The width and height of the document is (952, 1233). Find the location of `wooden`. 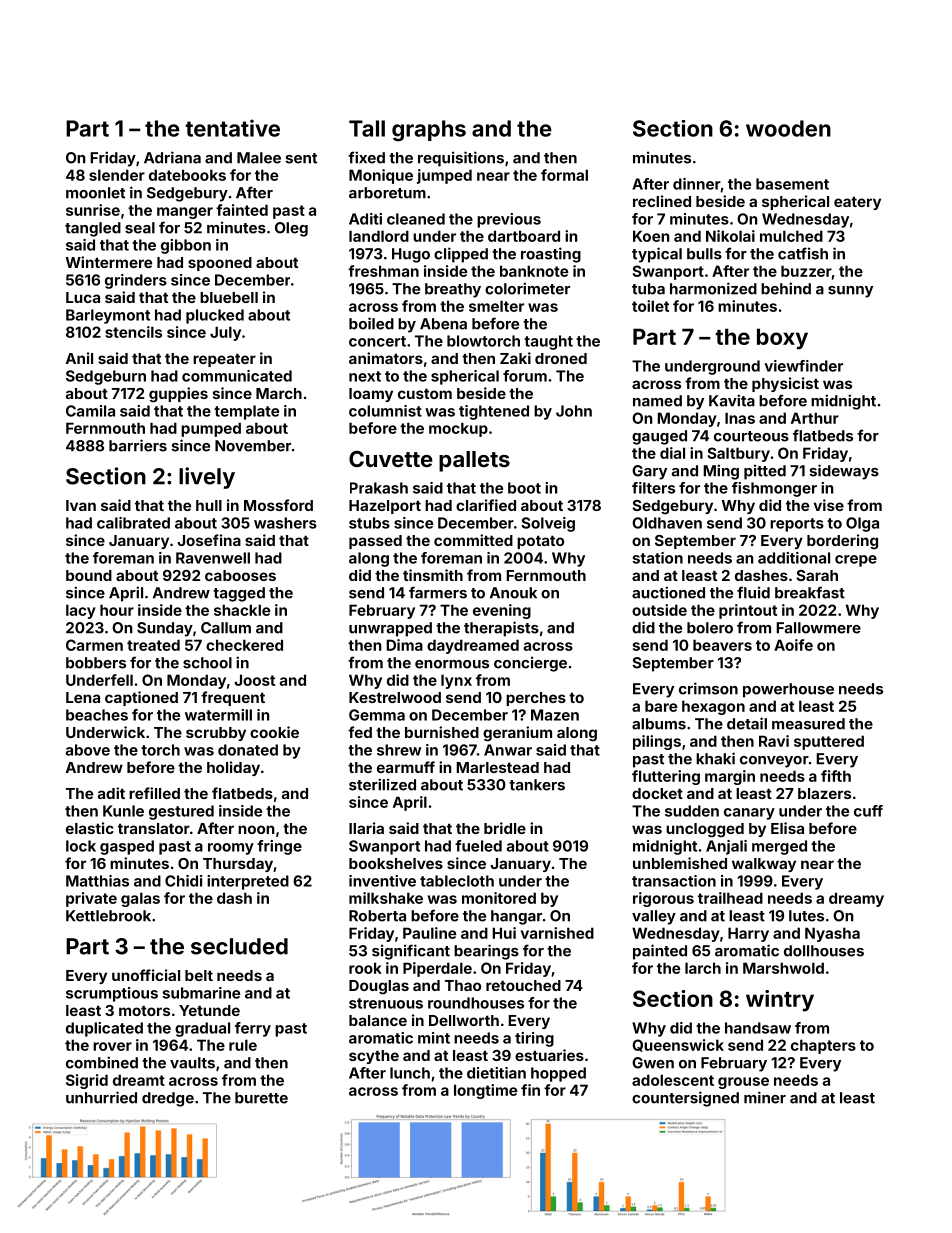

wooden is located at coordinates (788, 128).
